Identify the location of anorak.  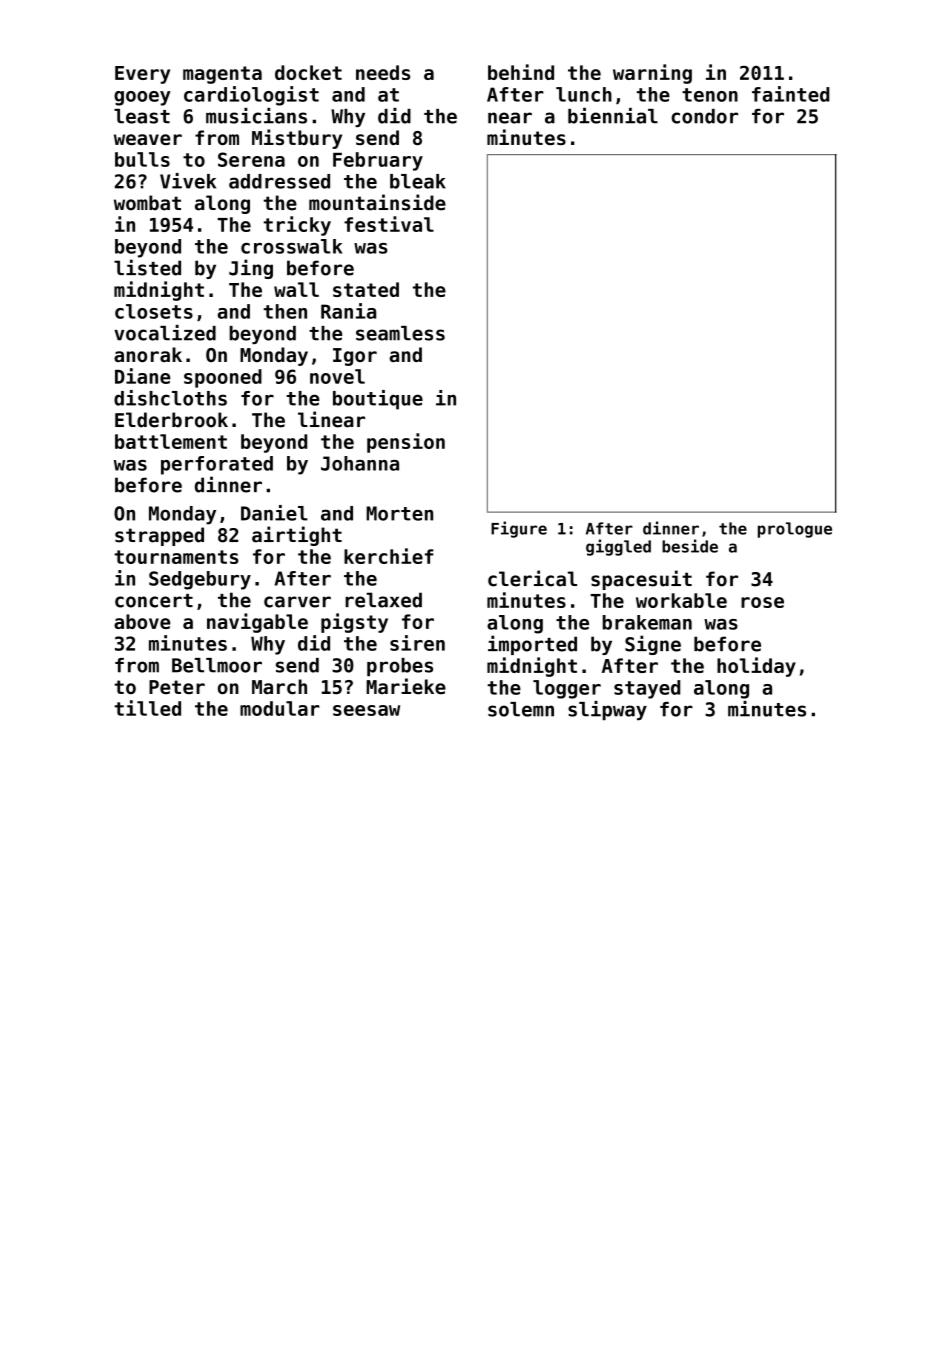
(148, 354).
